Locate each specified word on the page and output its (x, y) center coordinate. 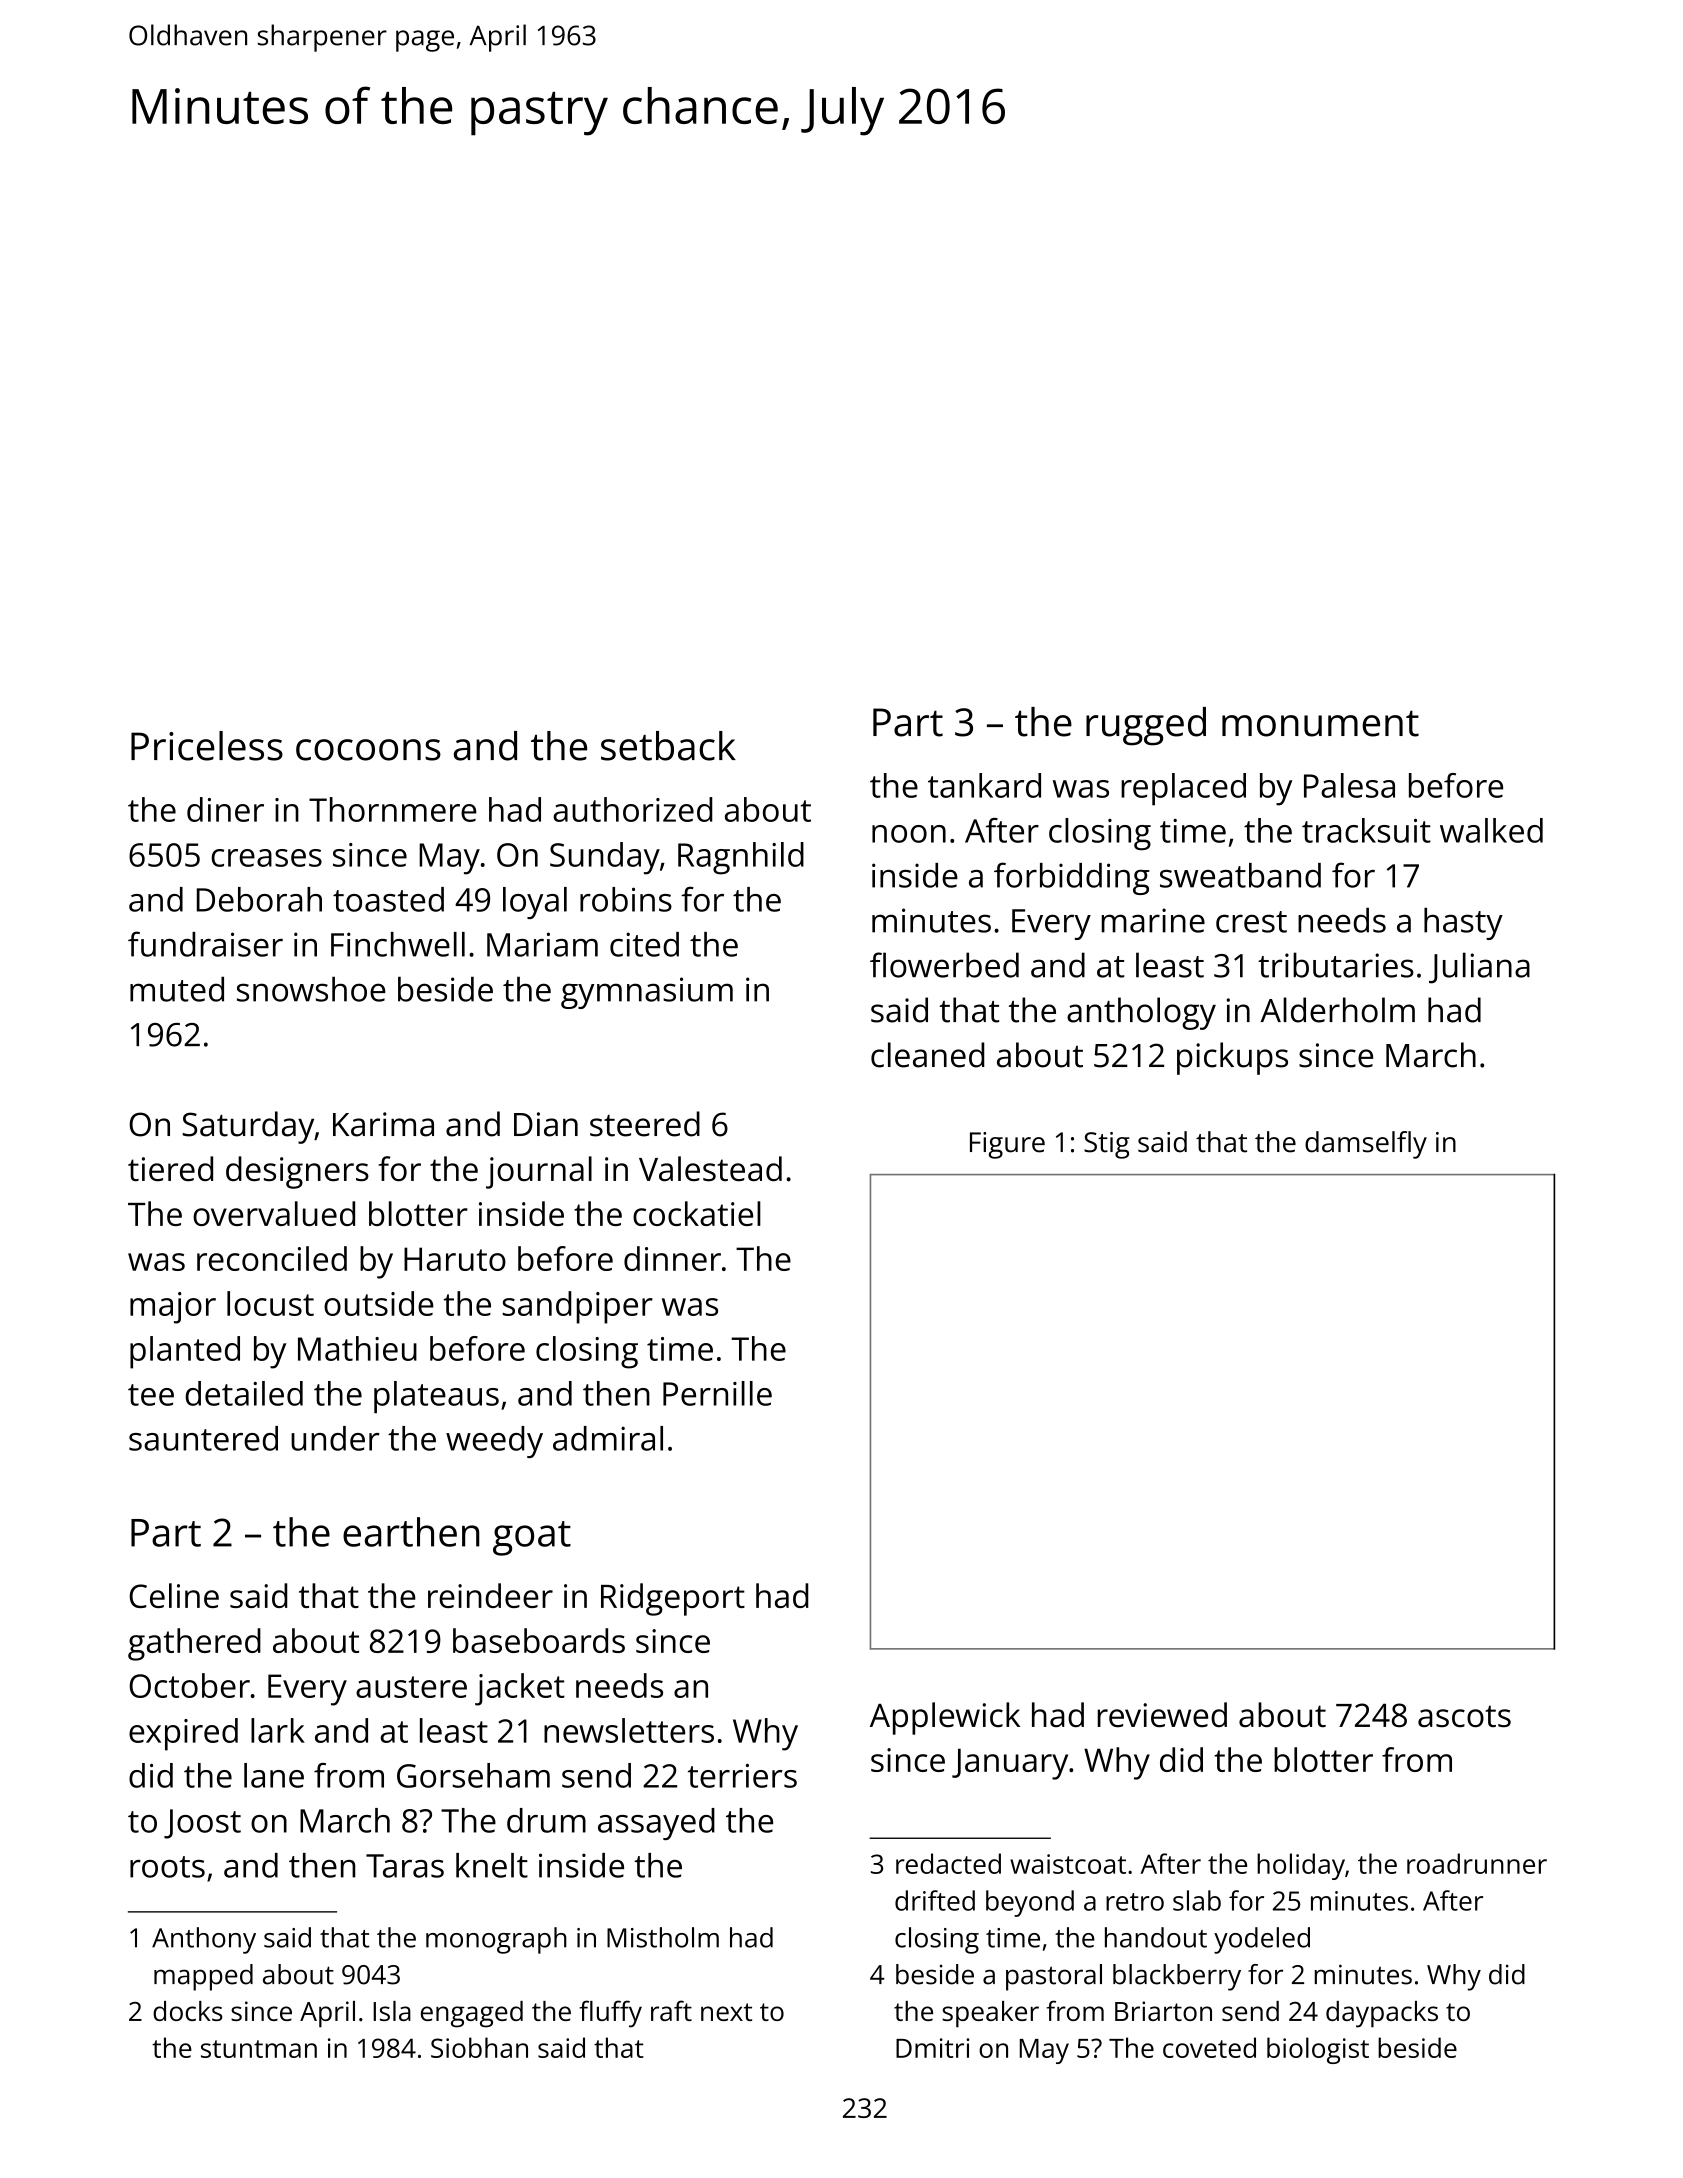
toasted (388, 899)
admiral (608, 1438)
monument (1320, 723)
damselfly (1366, 1145)
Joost (202, 1824)
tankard (984, 785)
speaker (990, 2014)
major (173, 1308)
